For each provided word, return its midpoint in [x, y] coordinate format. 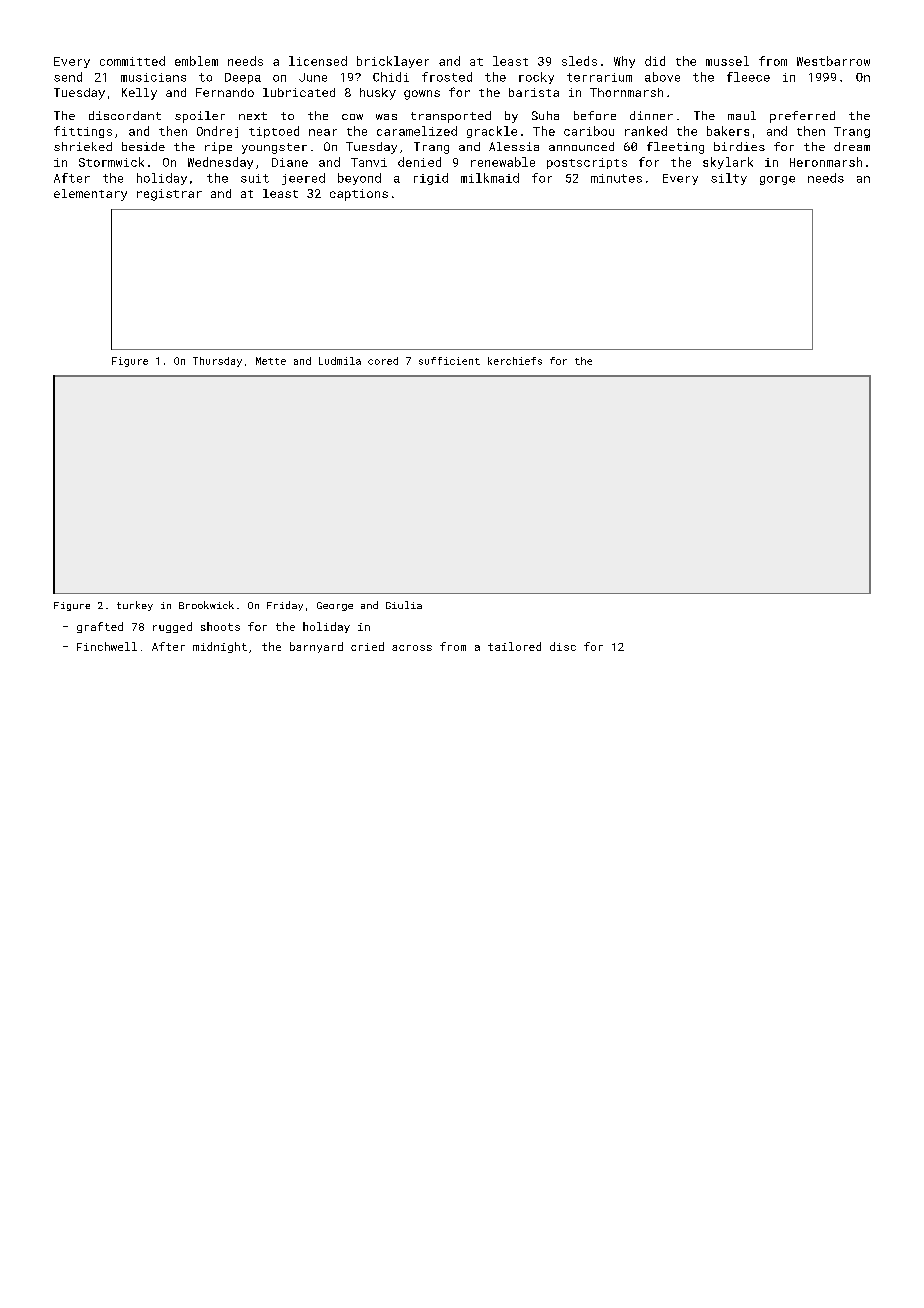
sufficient [449, 361]
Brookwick [206, 605]
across [412, 648]
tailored [514, 646]
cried [367, 646]
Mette [271, 361]
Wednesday [220, 163]
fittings [83, 132]
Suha [545, 115]
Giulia [404, 605]
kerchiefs [515, 361]
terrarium [599, 77]
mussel [727, 61]
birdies [739, 146]
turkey [135, 606]
